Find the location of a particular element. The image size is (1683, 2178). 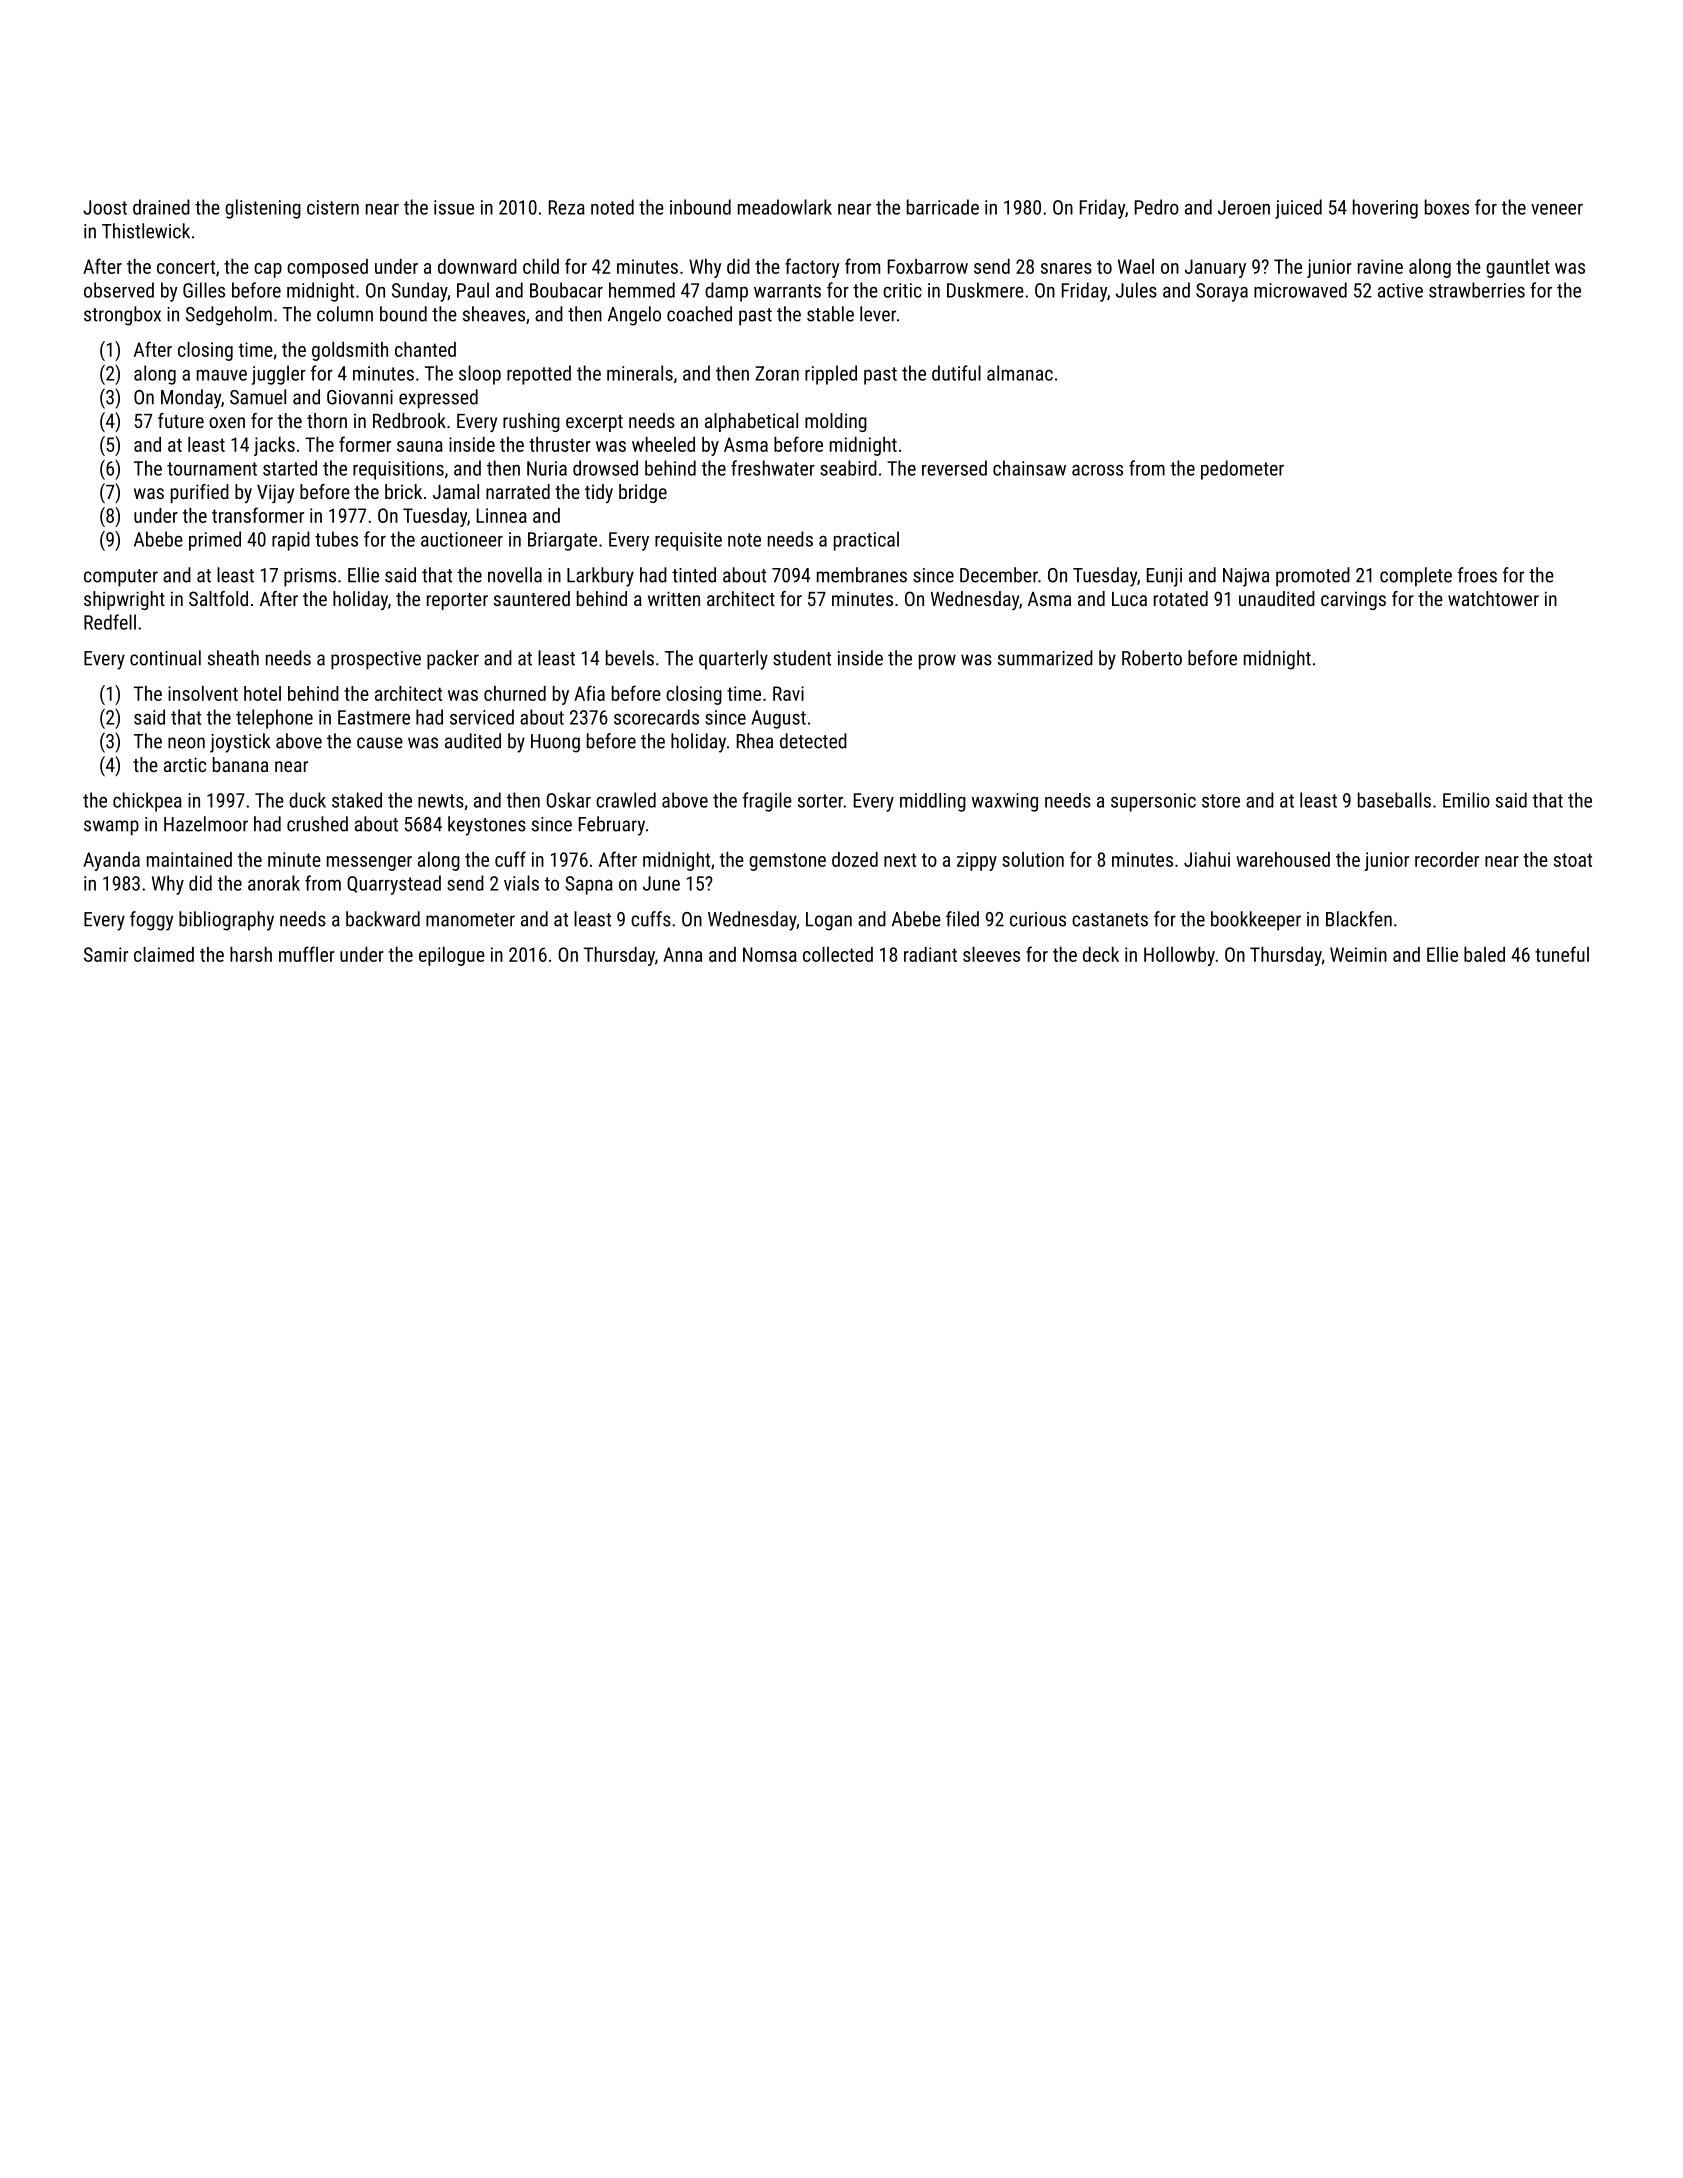

Roberto is located at coordinates (1152, 658).
